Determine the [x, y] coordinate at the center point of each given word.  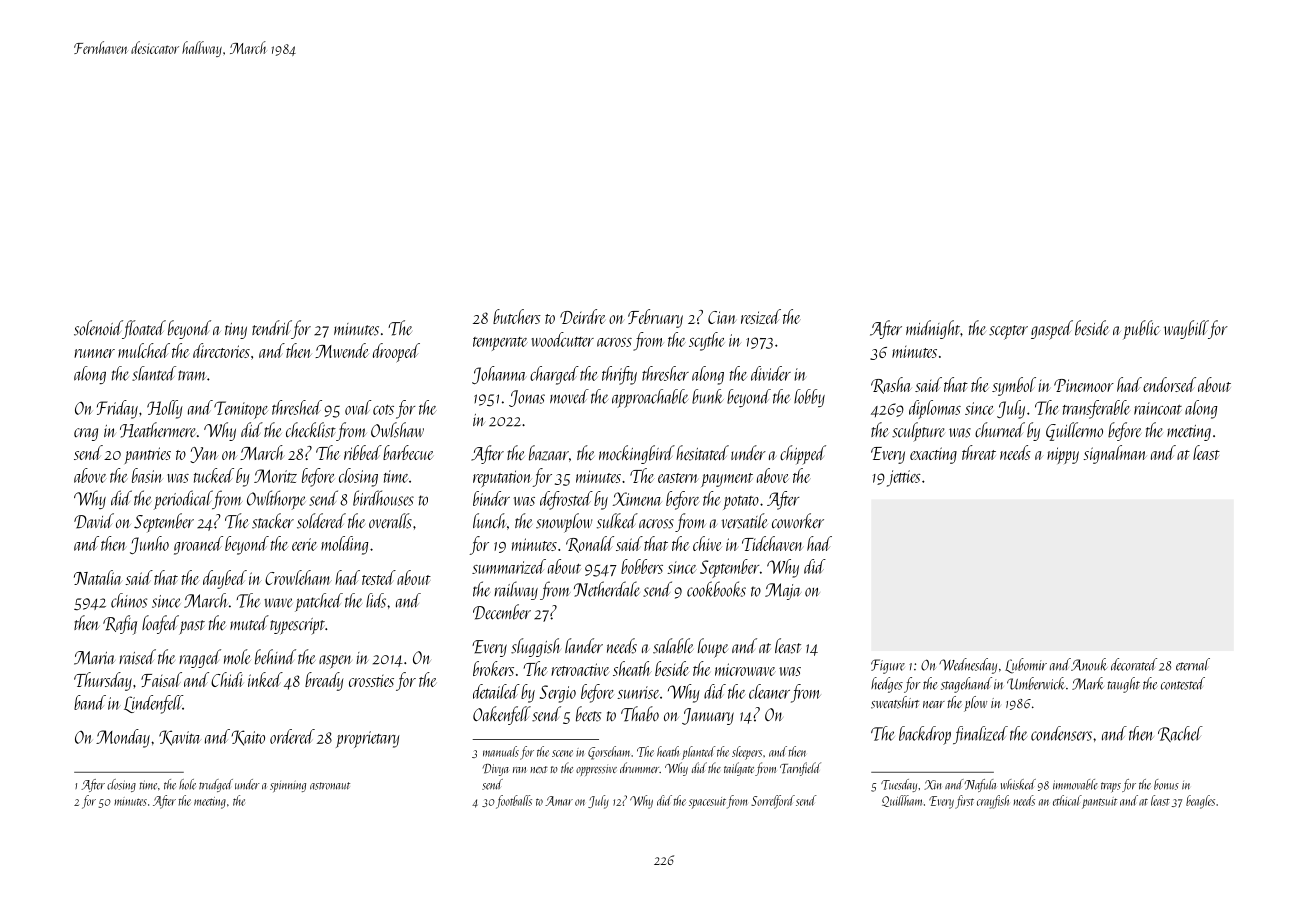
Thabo [640, 714]
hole [187, 784]
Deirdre [582, 316]
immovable [1075, 784]
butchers [517, 316]
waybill [1186, 329]
